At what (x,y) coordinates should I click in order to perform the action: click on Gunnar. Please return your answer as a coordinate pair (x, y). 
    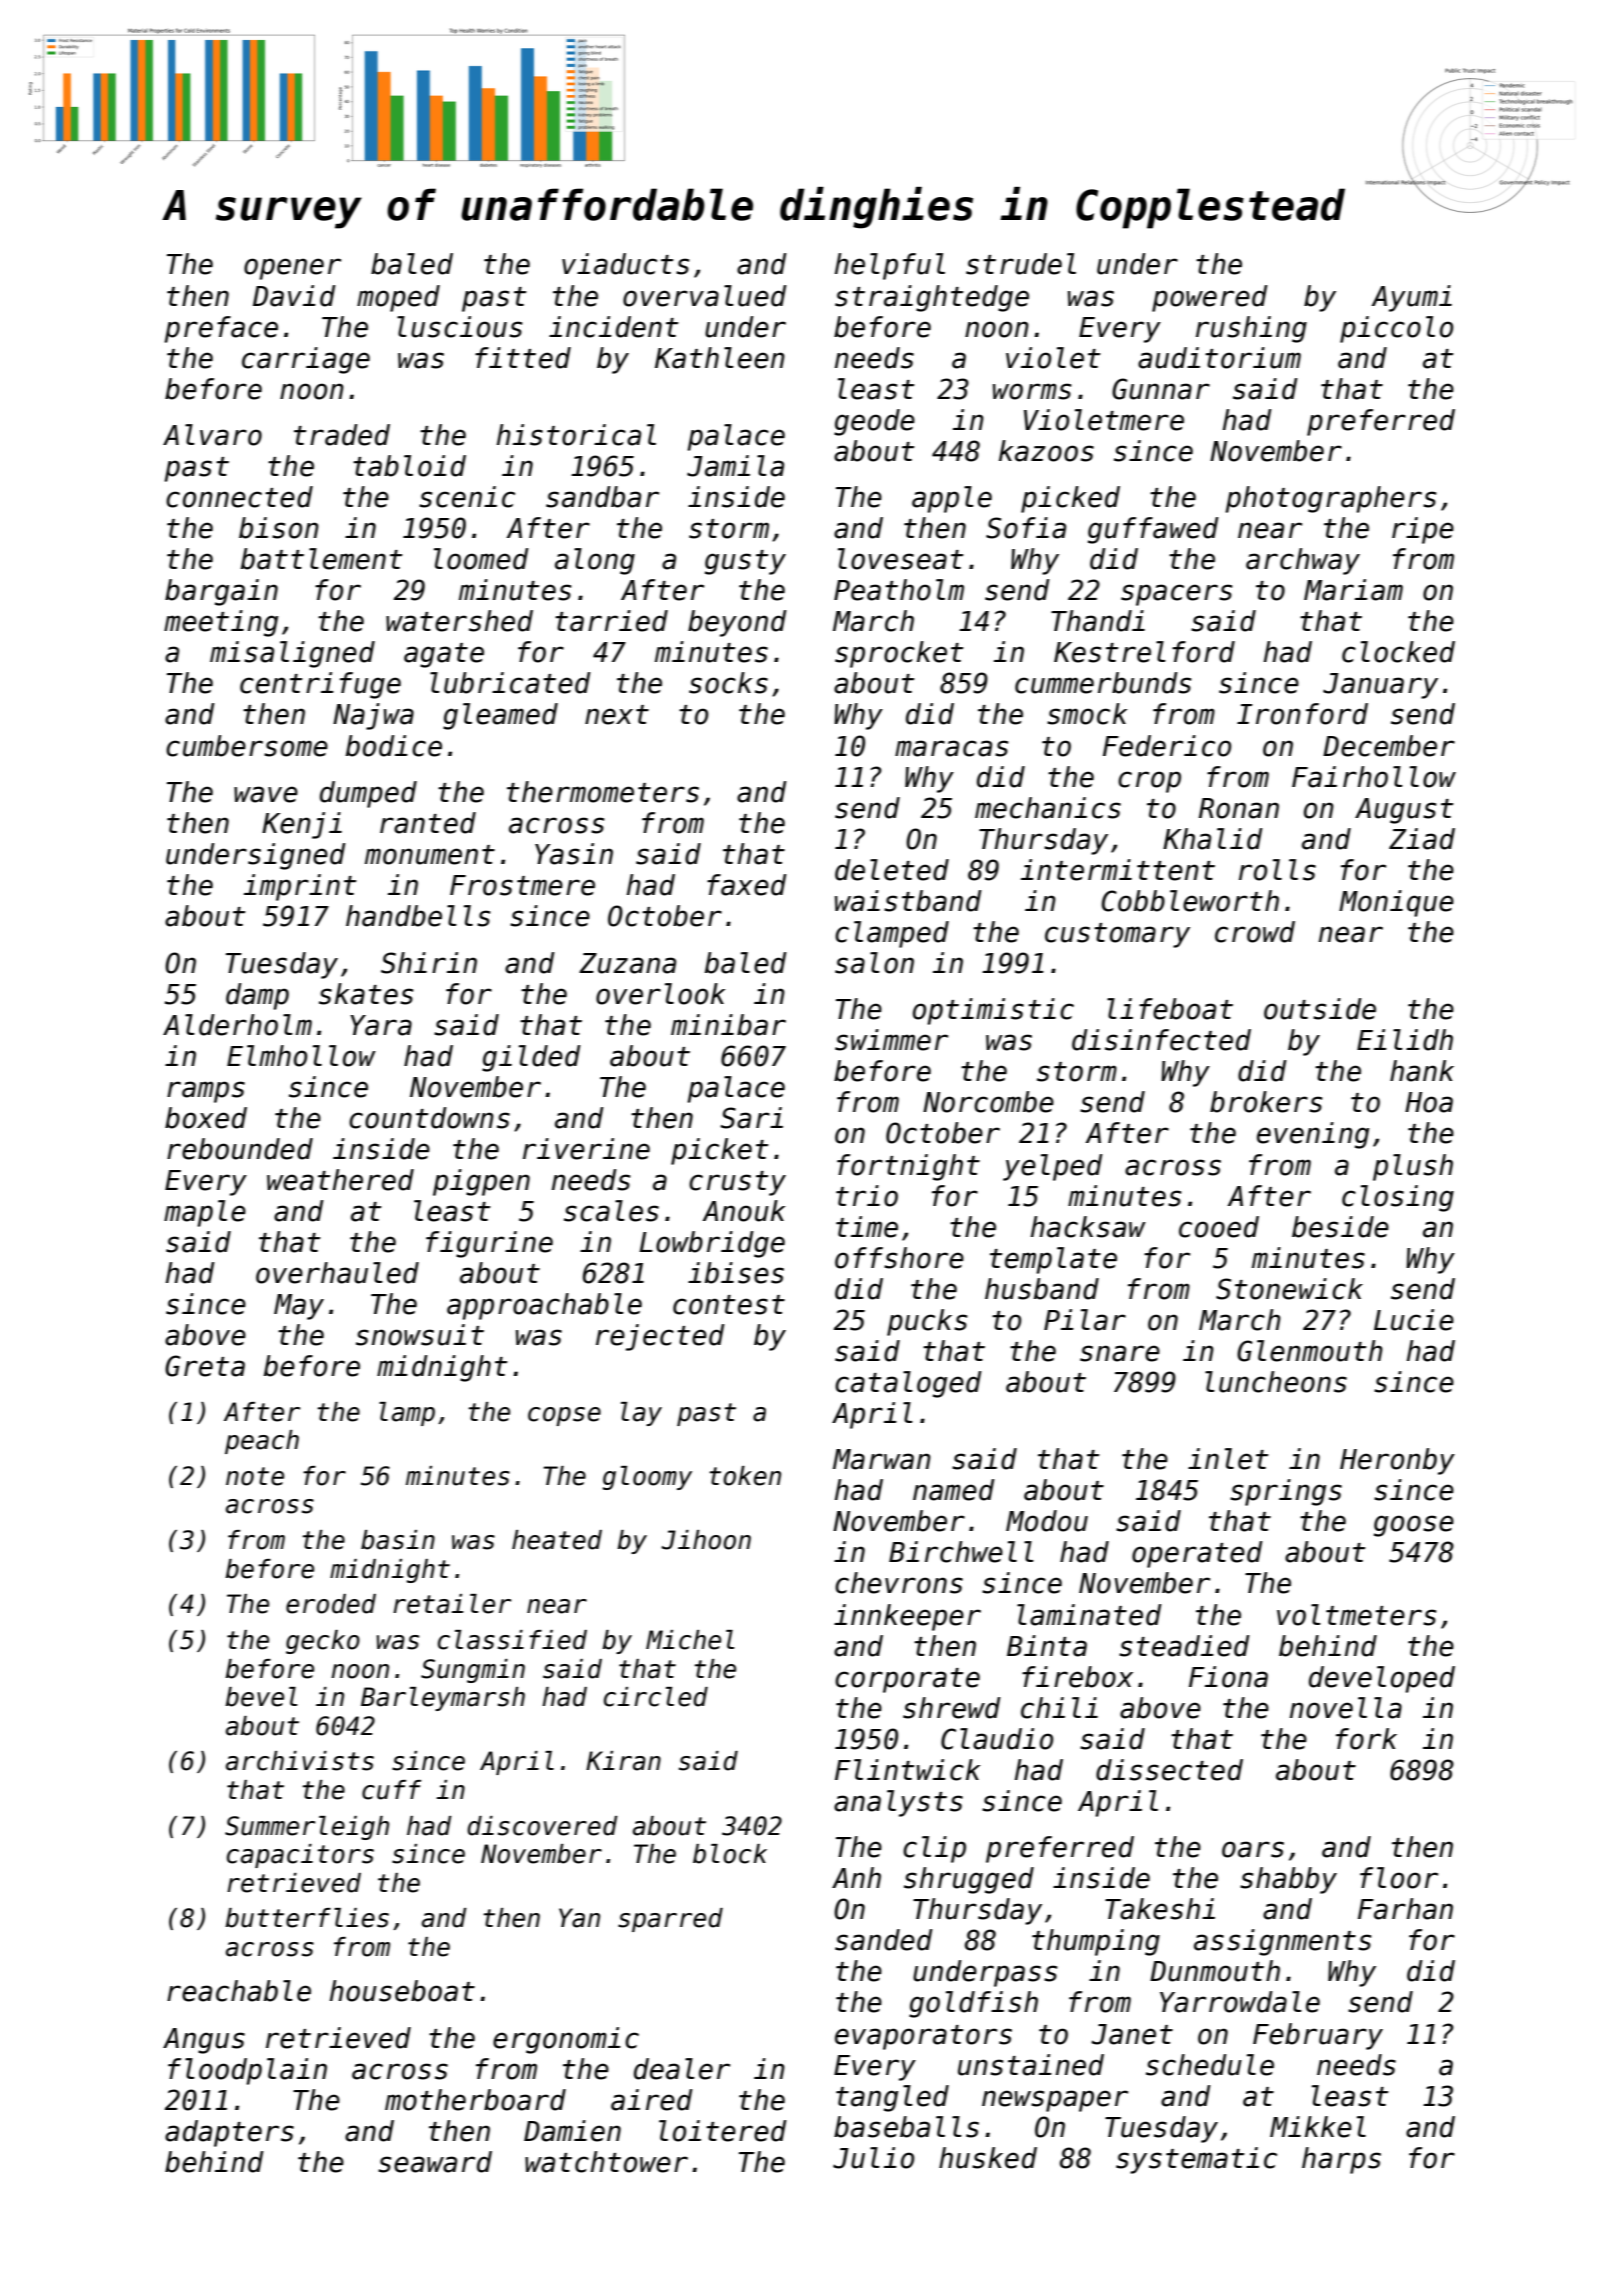
    Looking at the image, I should click on (1161, 389).
